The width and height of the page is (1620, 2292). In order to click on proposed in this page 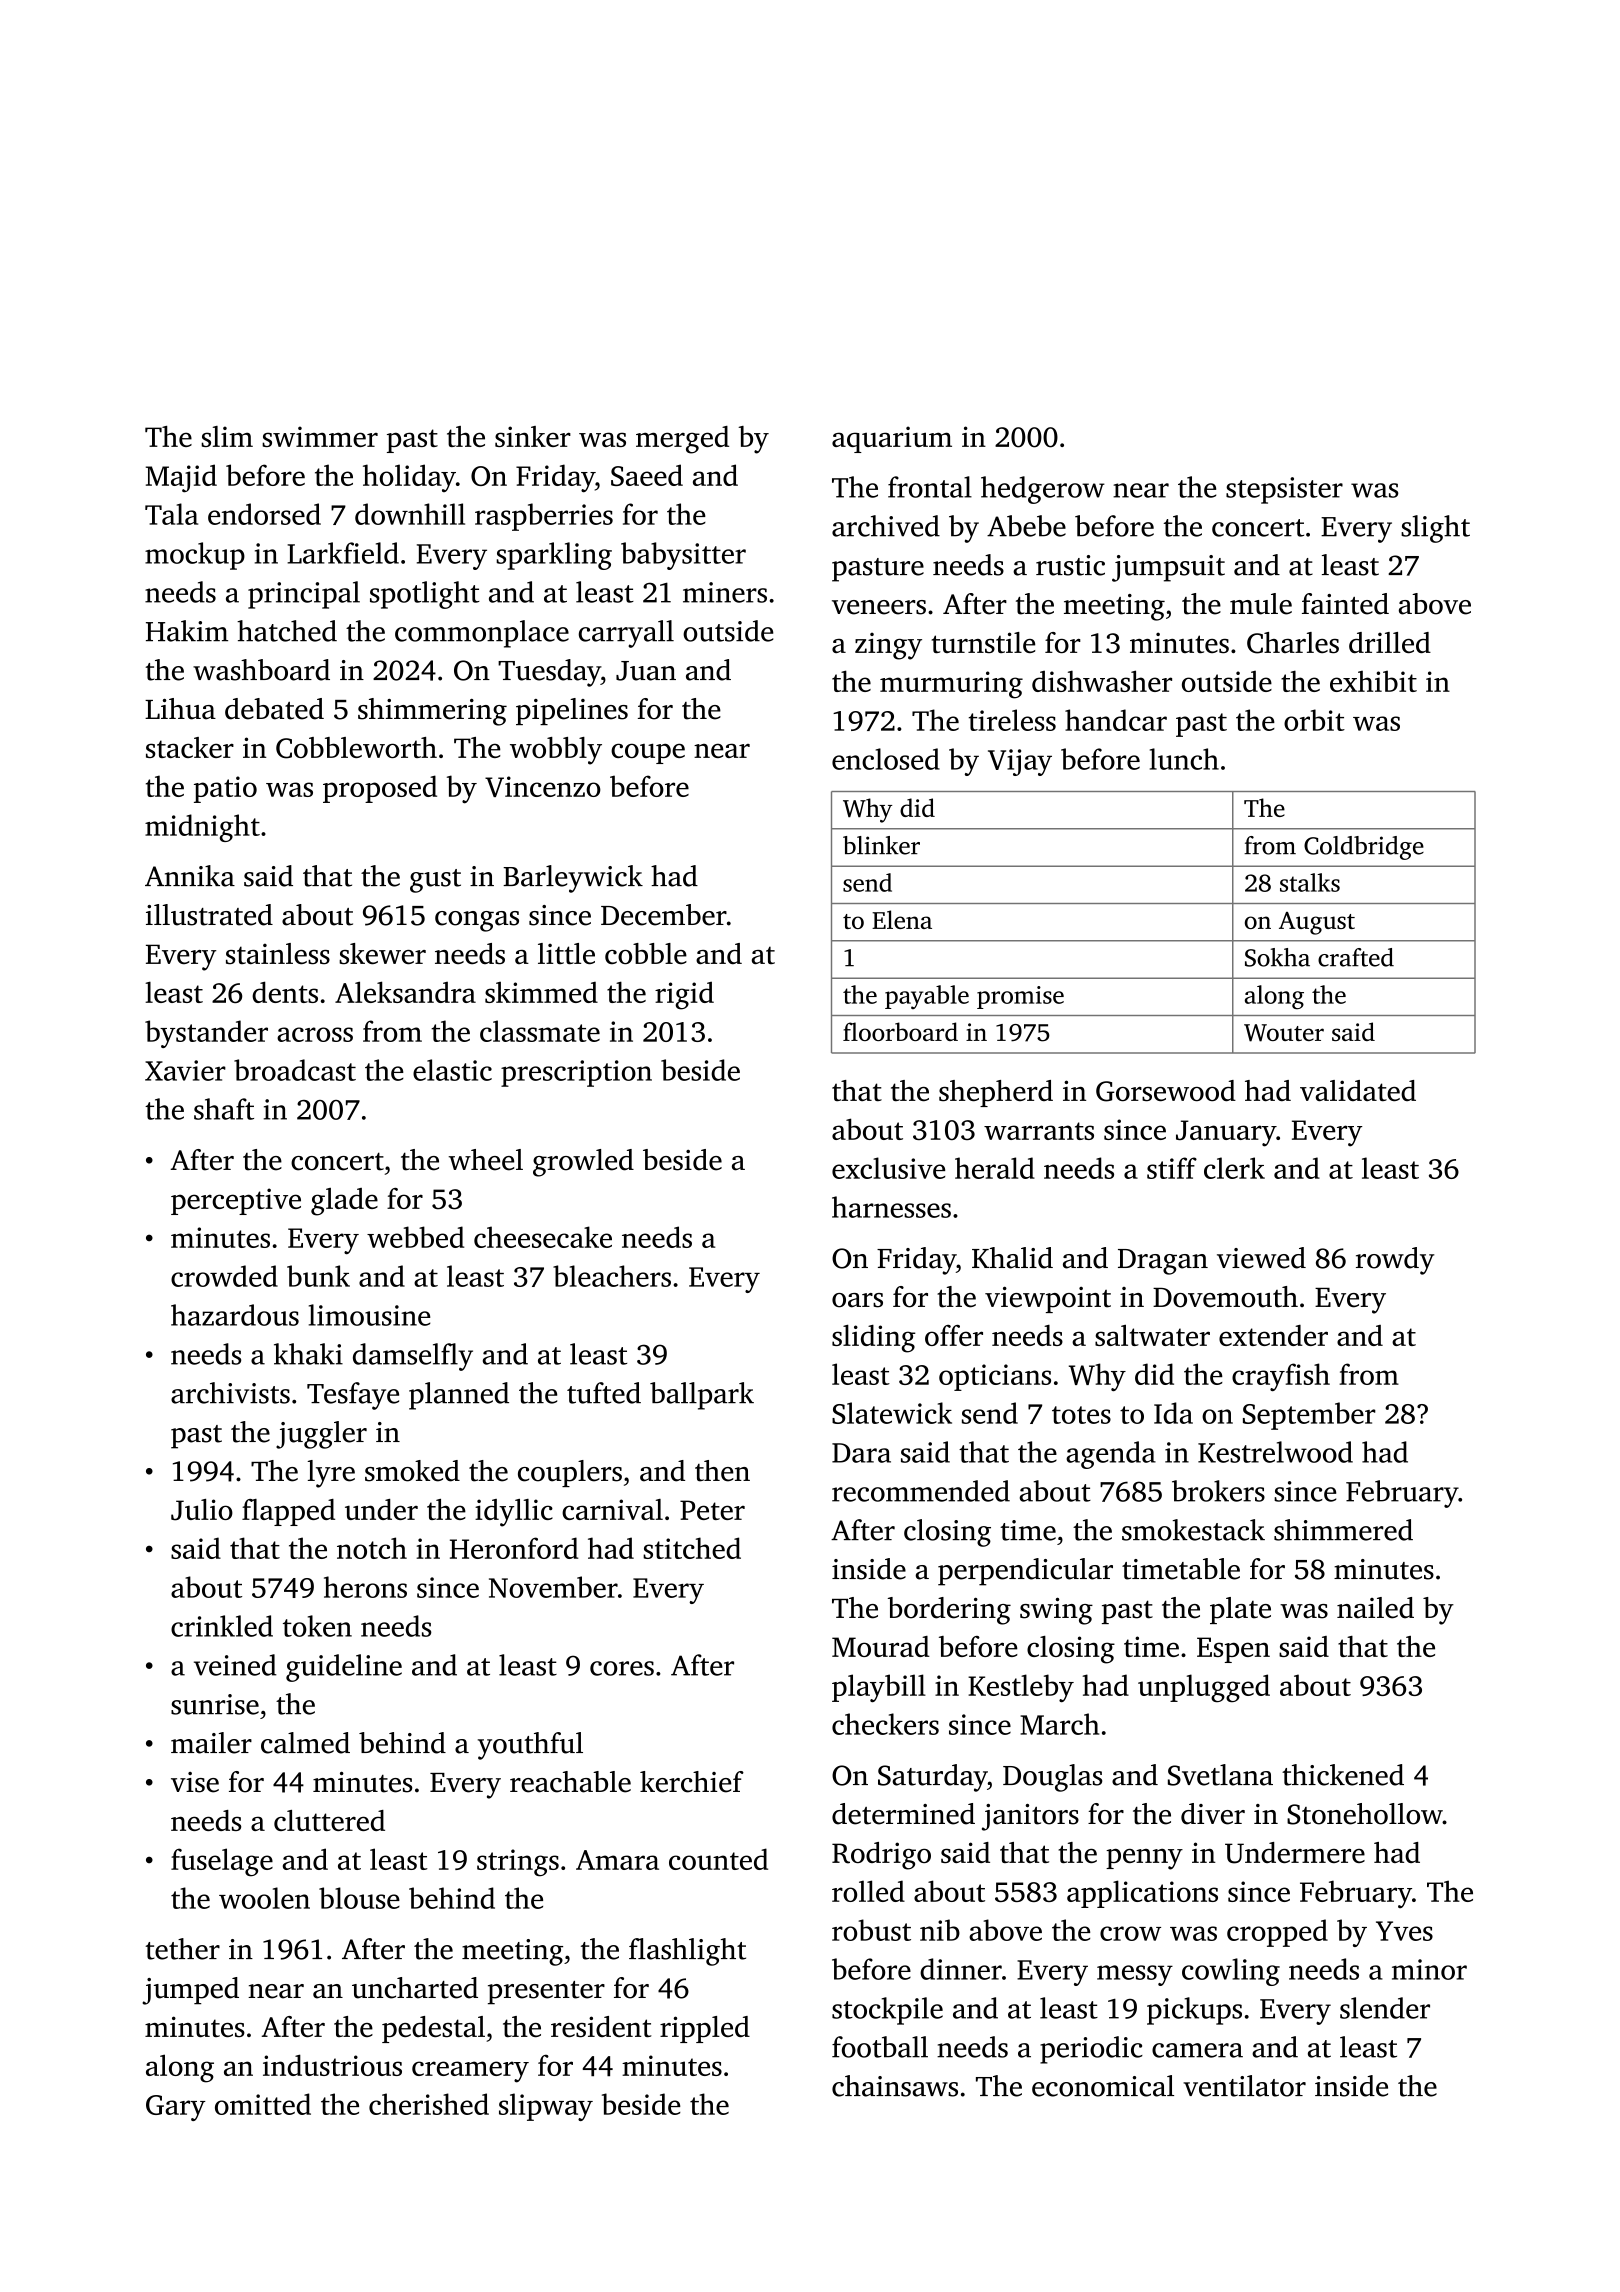, I will do `click(380, 789)`.
